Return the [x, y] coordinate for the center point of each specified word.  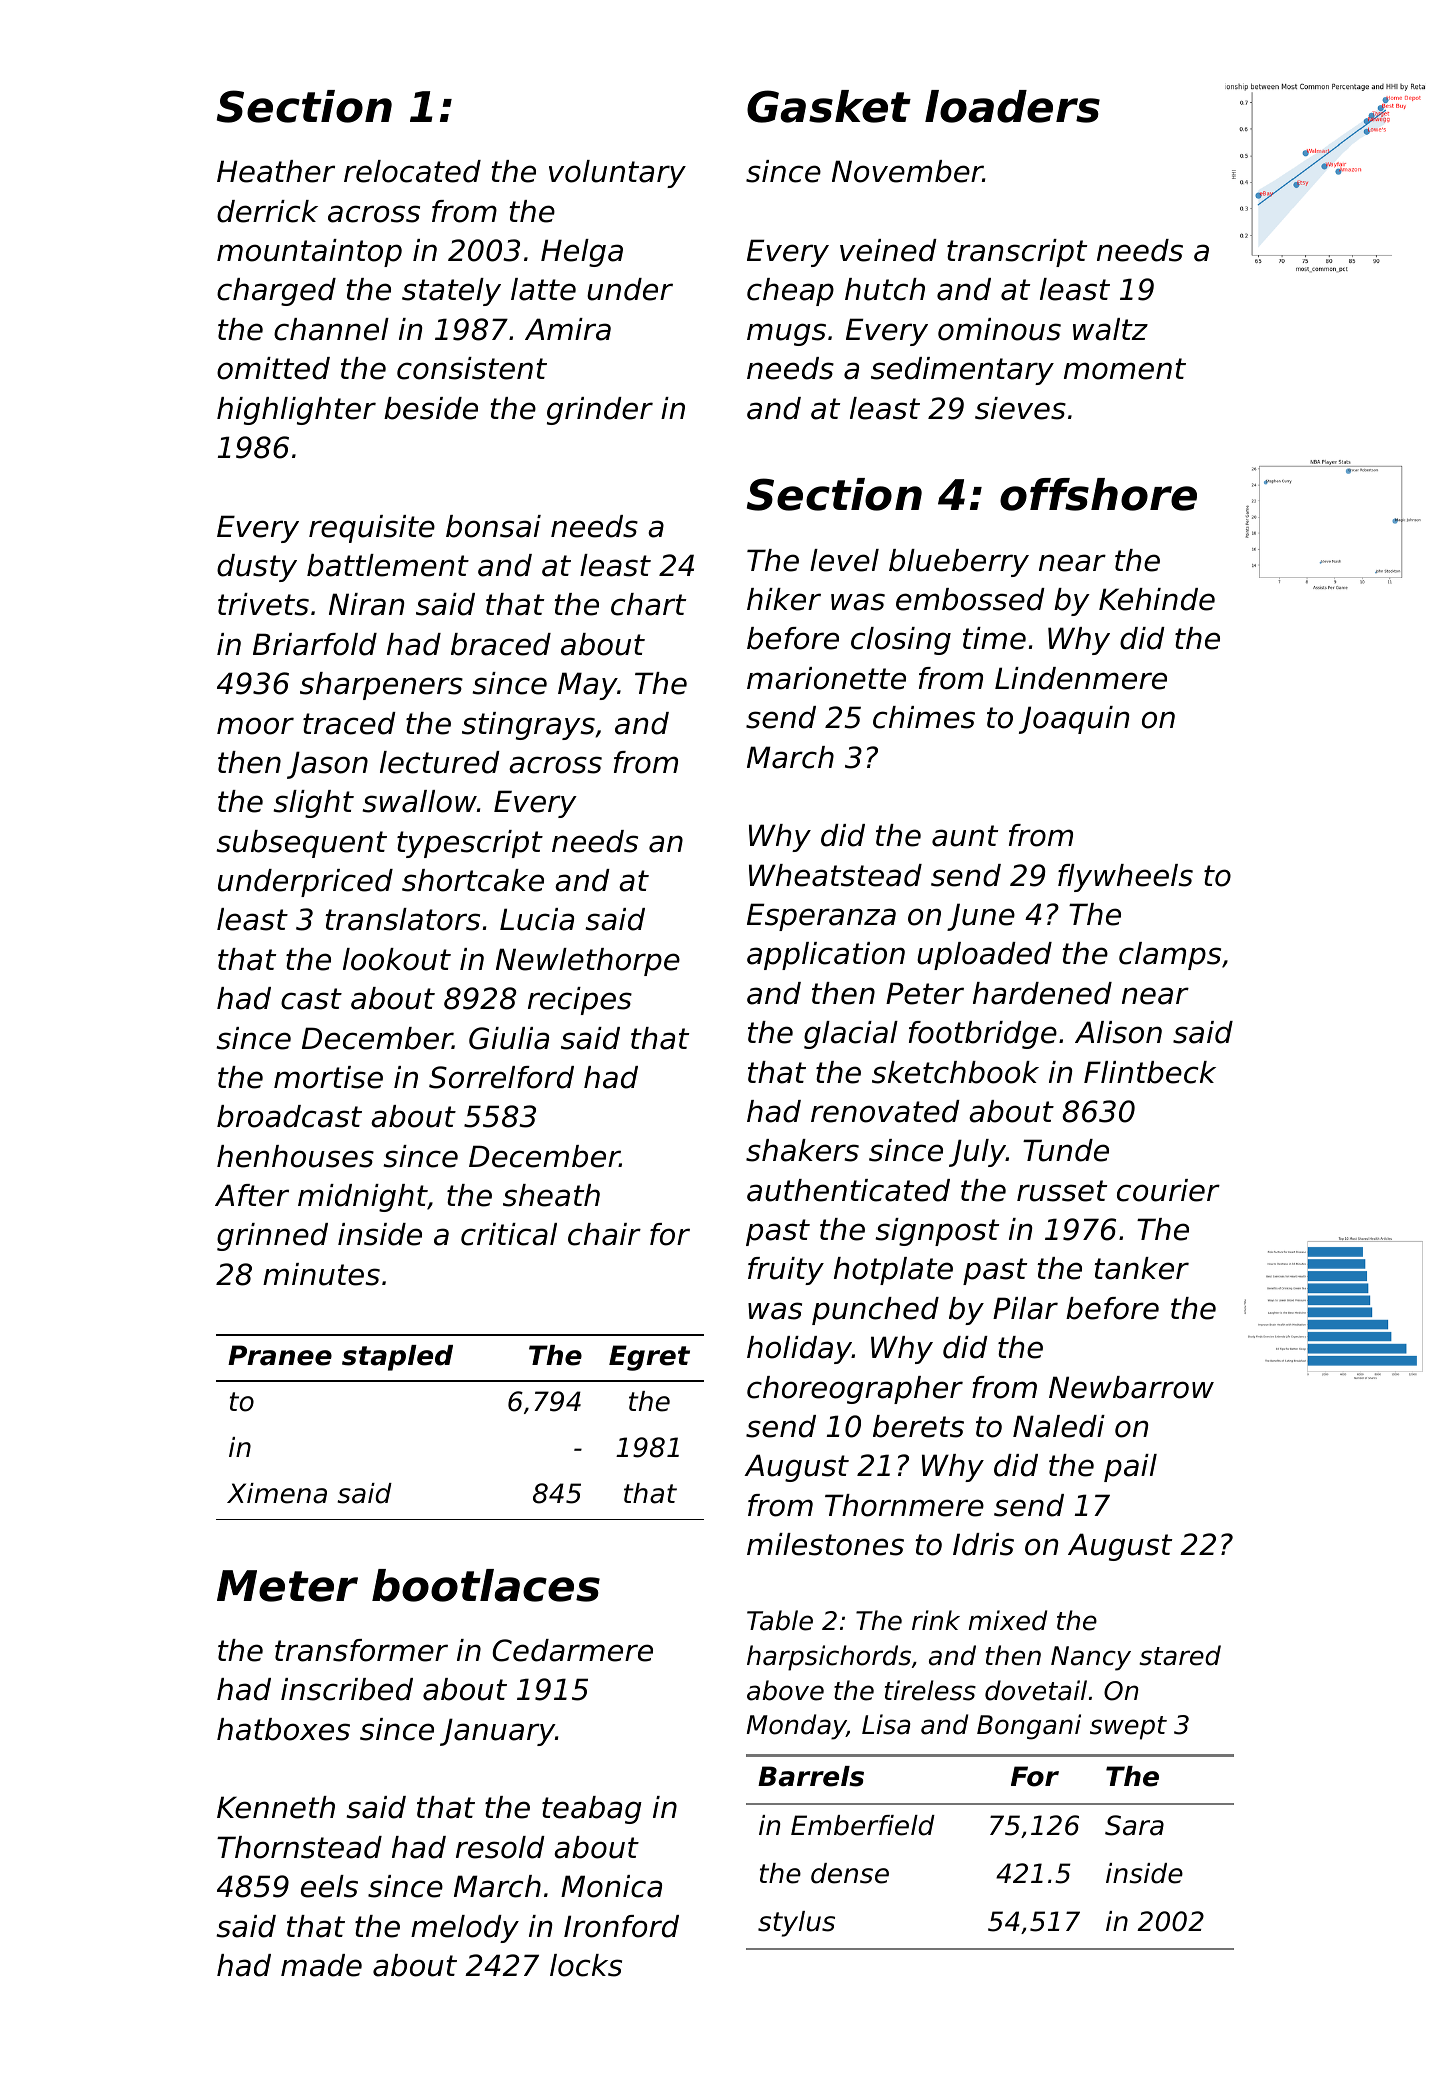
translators [402, 919]
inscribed [347, 1689]
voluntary [617, 174]
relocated [412, 171]
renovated [885, 1111]
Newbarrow [1131, 1387]
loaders [1012, 106]
